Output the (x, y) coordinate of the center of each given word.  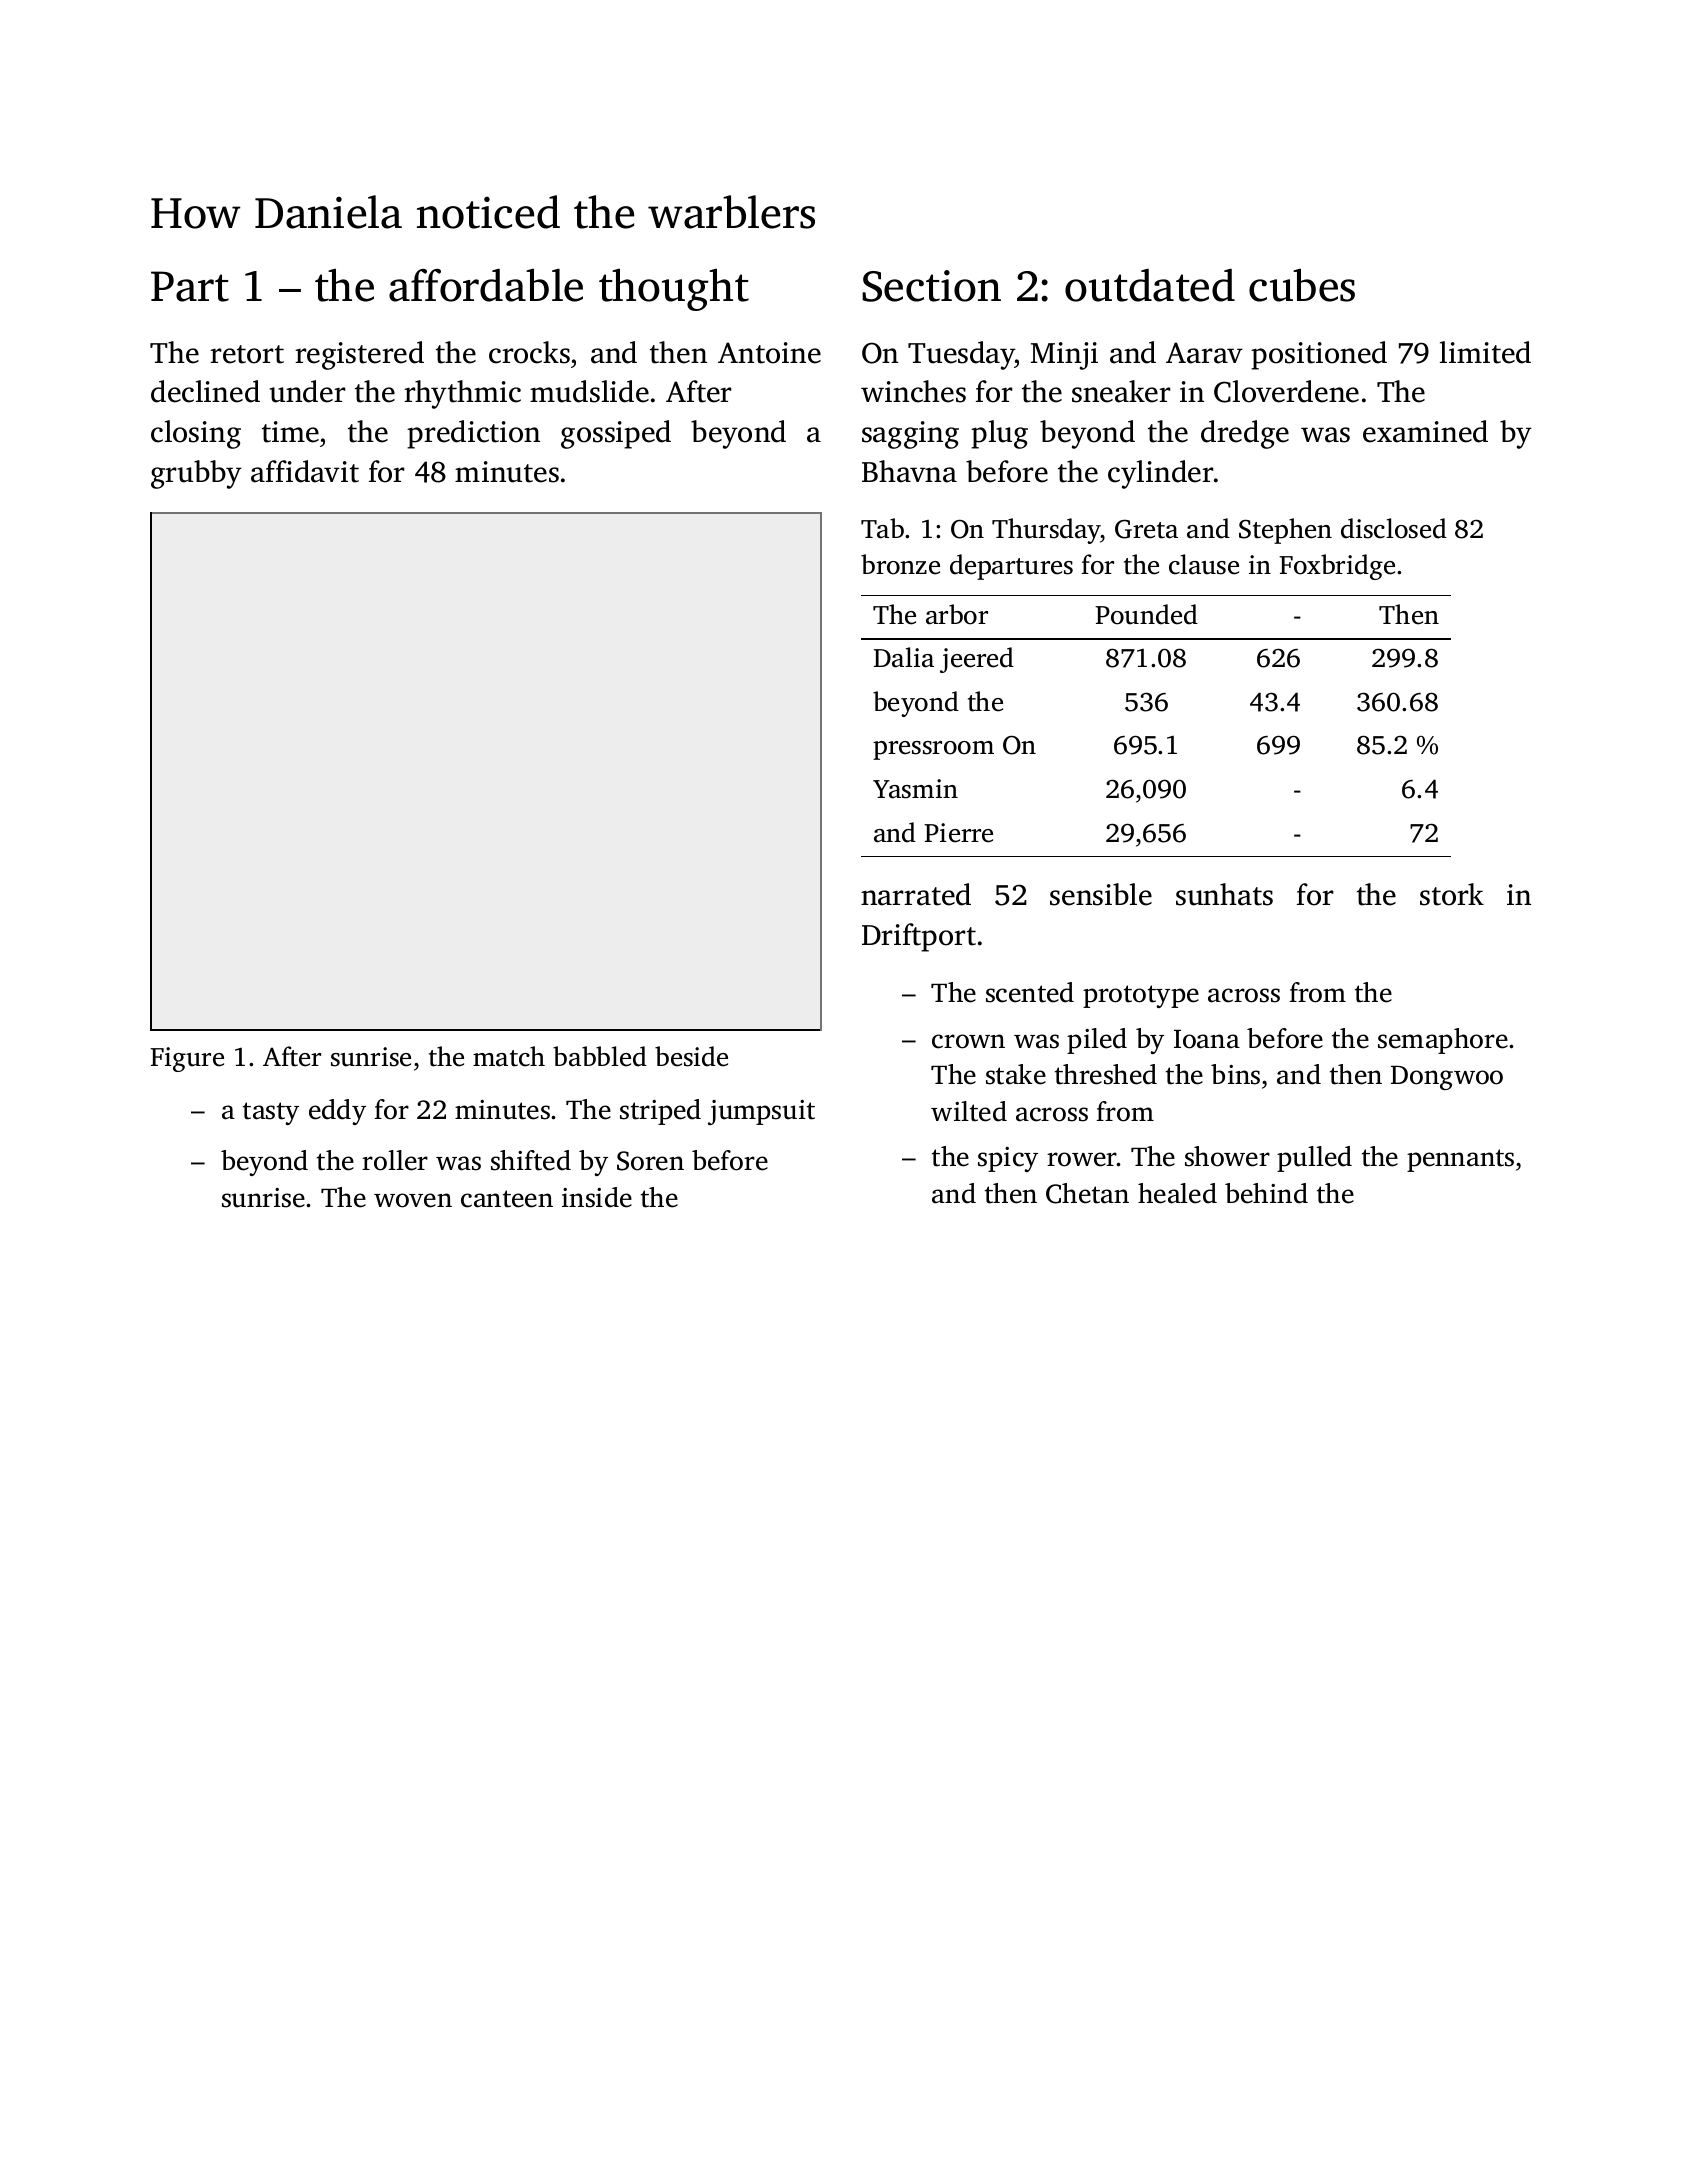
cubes (1302, 285)
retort (247, 354)
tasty (271, 1113)
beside (691, 1056)
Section (931, 286)
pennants (1460, 1160)
